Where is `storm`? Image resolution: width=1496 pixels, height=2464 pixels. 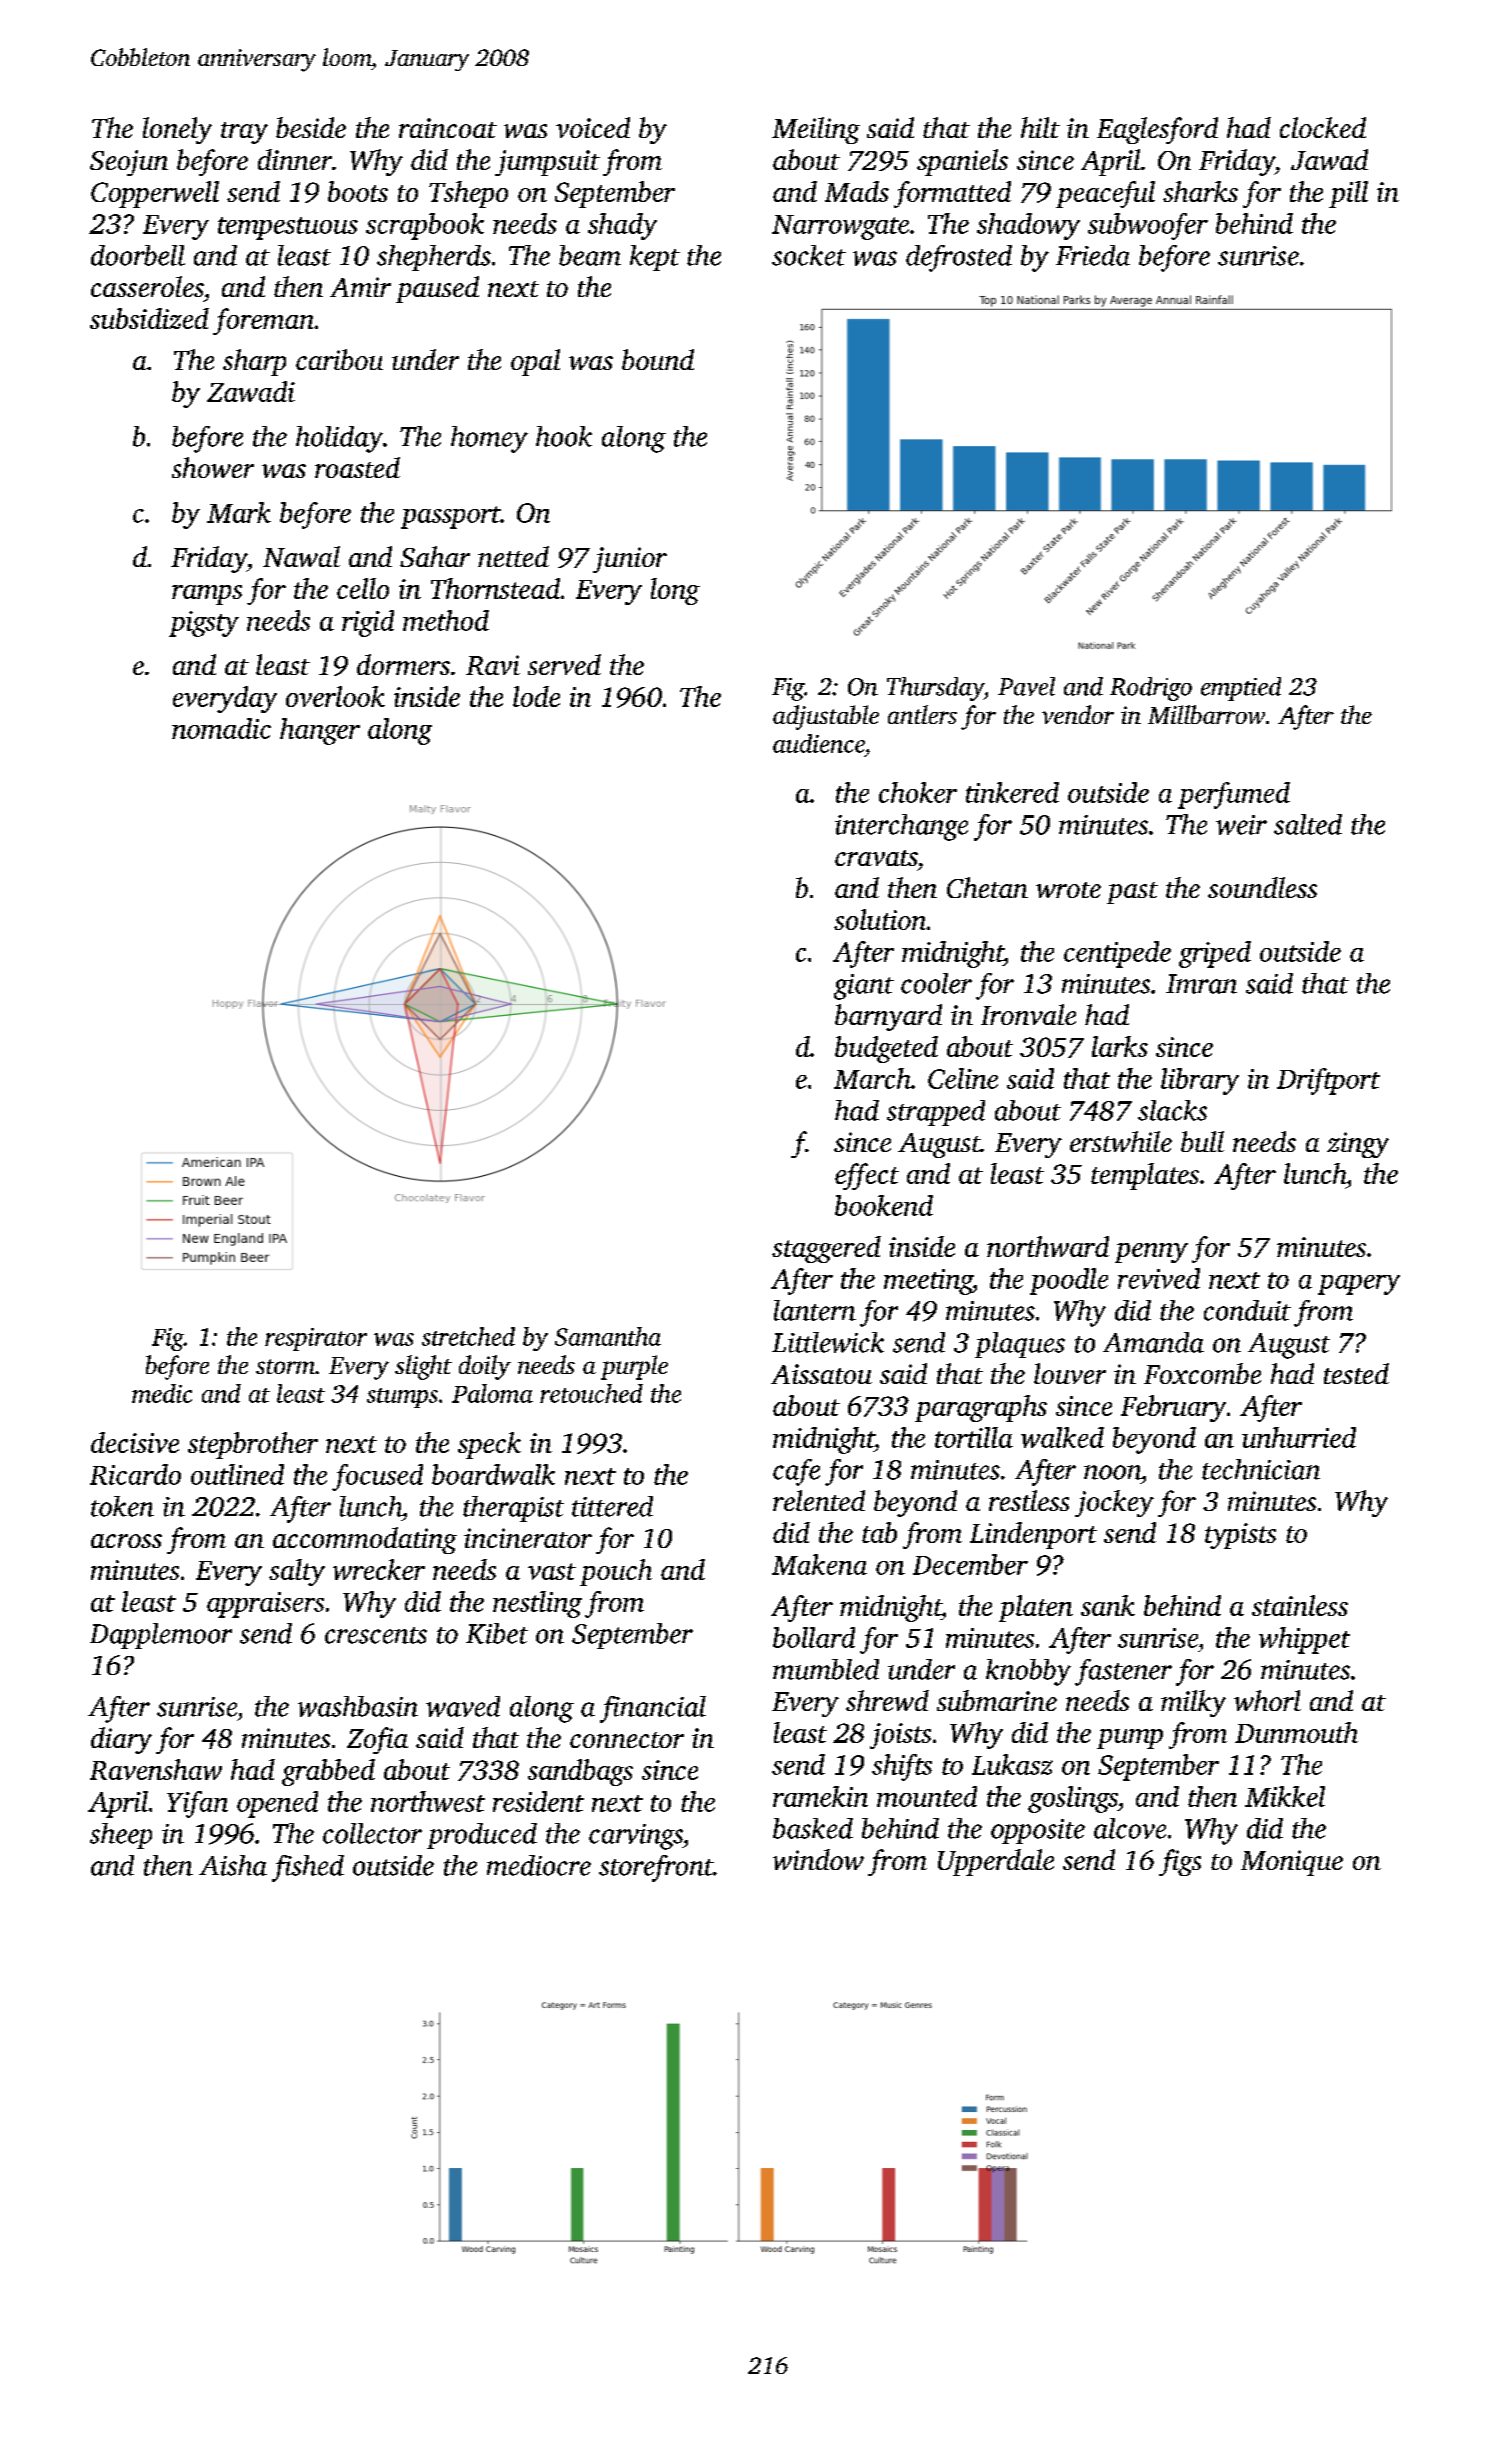 storm is located at coordinates (285, 1366).
